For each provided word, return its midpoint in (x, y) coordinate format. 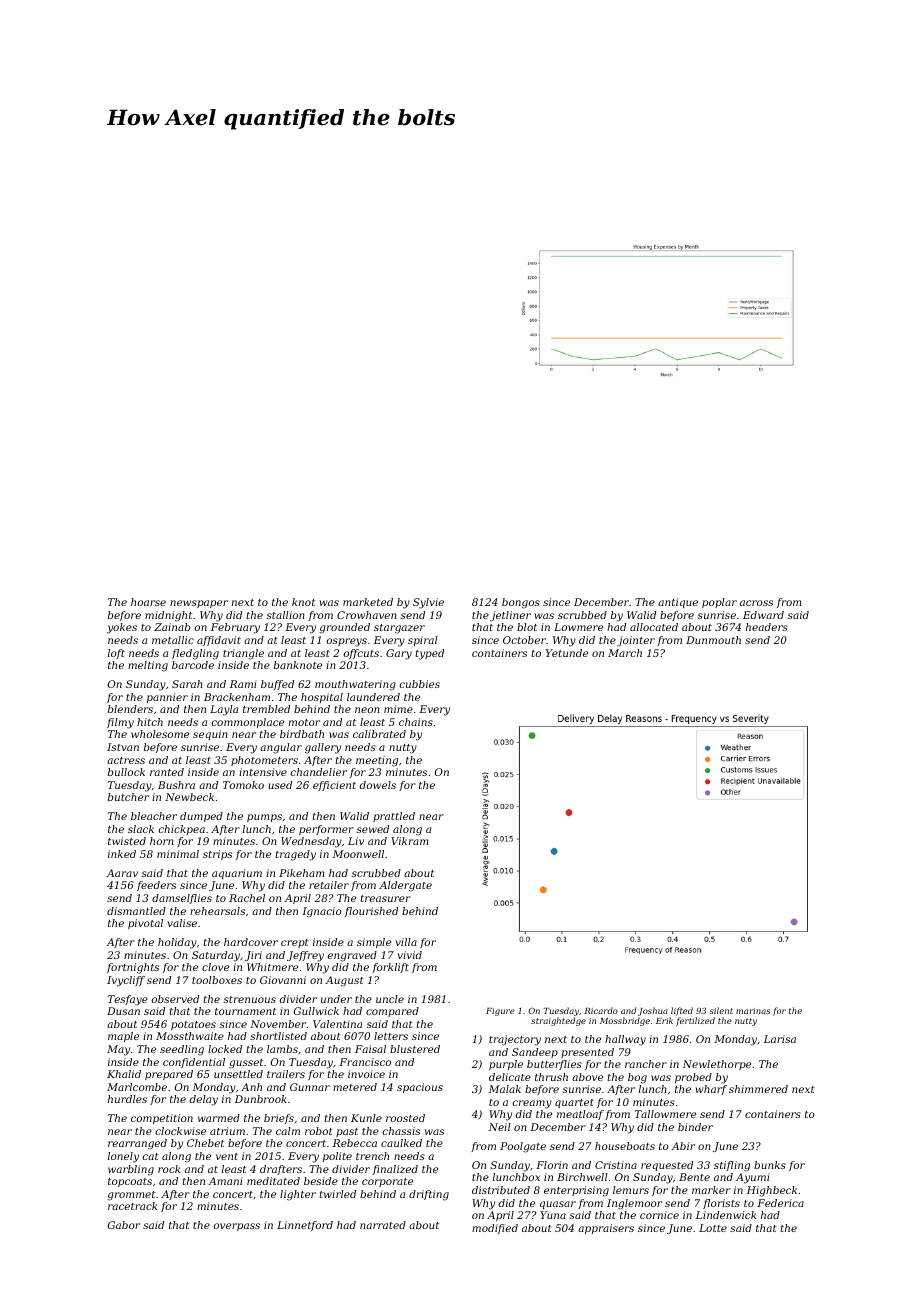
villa (406, 942)
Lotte (713, 1228)
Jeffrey (305, 956)
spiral (423, 641)
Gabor (124, 1225)
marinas (753, 1011)
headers (767, 627)
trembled (266, 709)
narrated (383, 1225)
